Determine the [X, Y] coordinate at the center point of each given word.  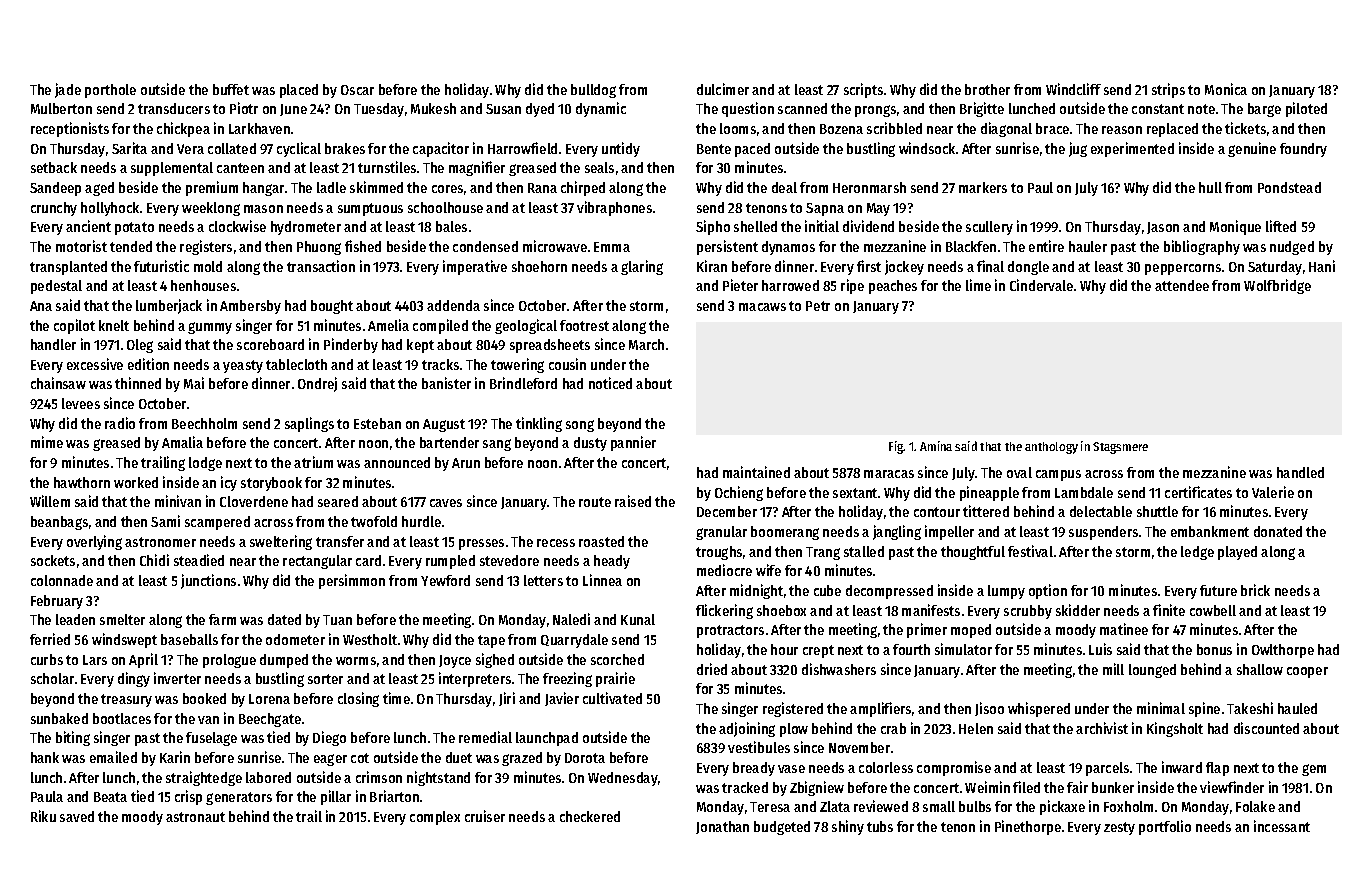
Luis [1100, 649]
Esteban [377, 423]
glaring [642, 267]
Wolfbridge [1277, 286]
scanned [802, 108]
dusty [590, 444]
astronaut [195, 817]
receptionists [70, 129]
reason [1122, 130]
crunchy [54, 209]
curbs [47, 659]
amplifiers [880, 709]
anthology [1051, 448]
